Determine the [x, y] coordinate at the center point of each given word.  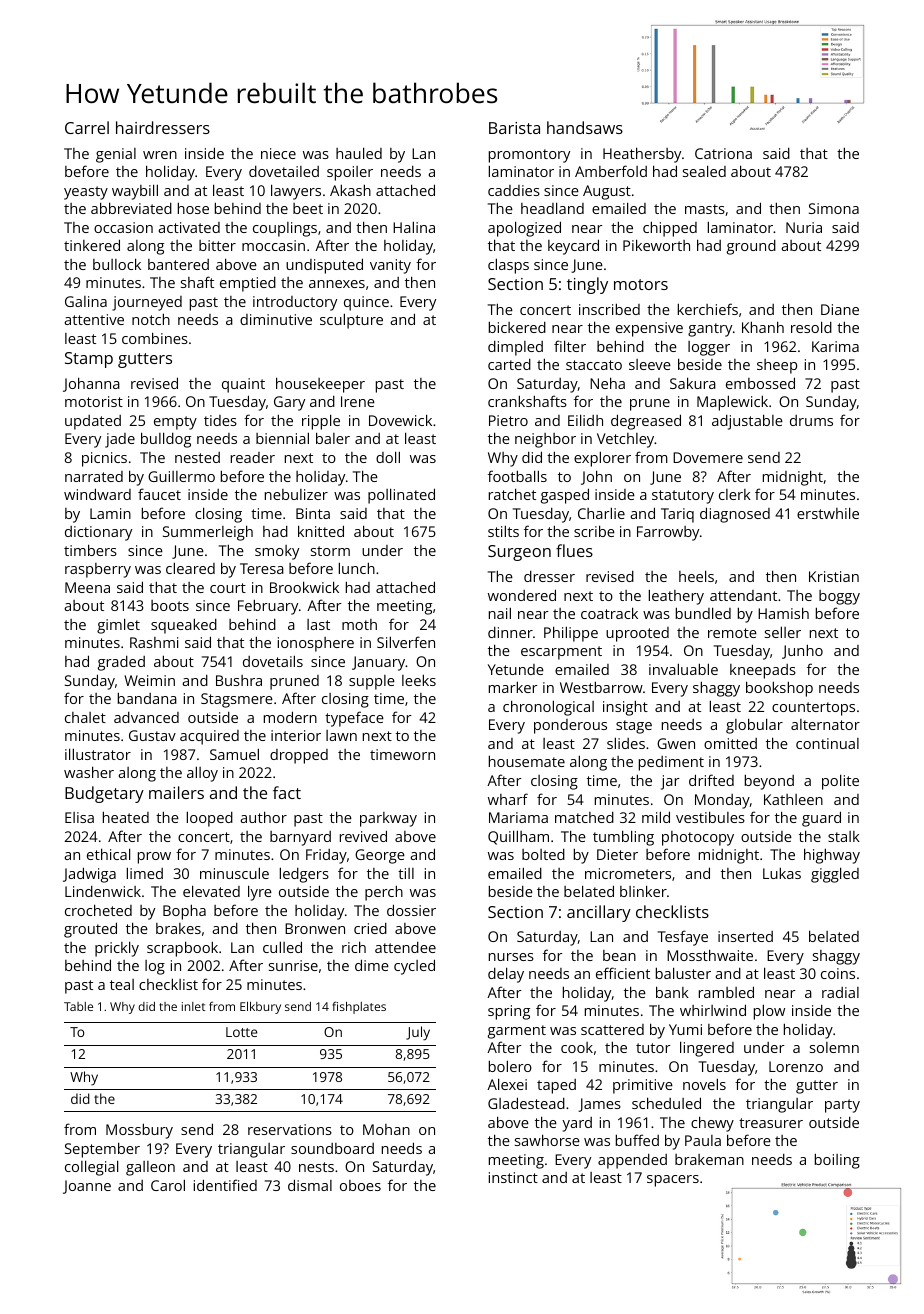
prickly [117, 949]
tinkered [92, 245]
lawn [341, 735]
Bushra [239, 680]
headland [552, 208]
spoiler [350, 173]
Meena [87, 587]
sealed [704, 171]
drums [811, 420]
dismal [310, 1185]
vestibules [710, 817]
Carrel [87, 127]
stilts [503, 531]
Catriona [723, 153]
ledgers [304, 875]
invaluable [683, 669]
